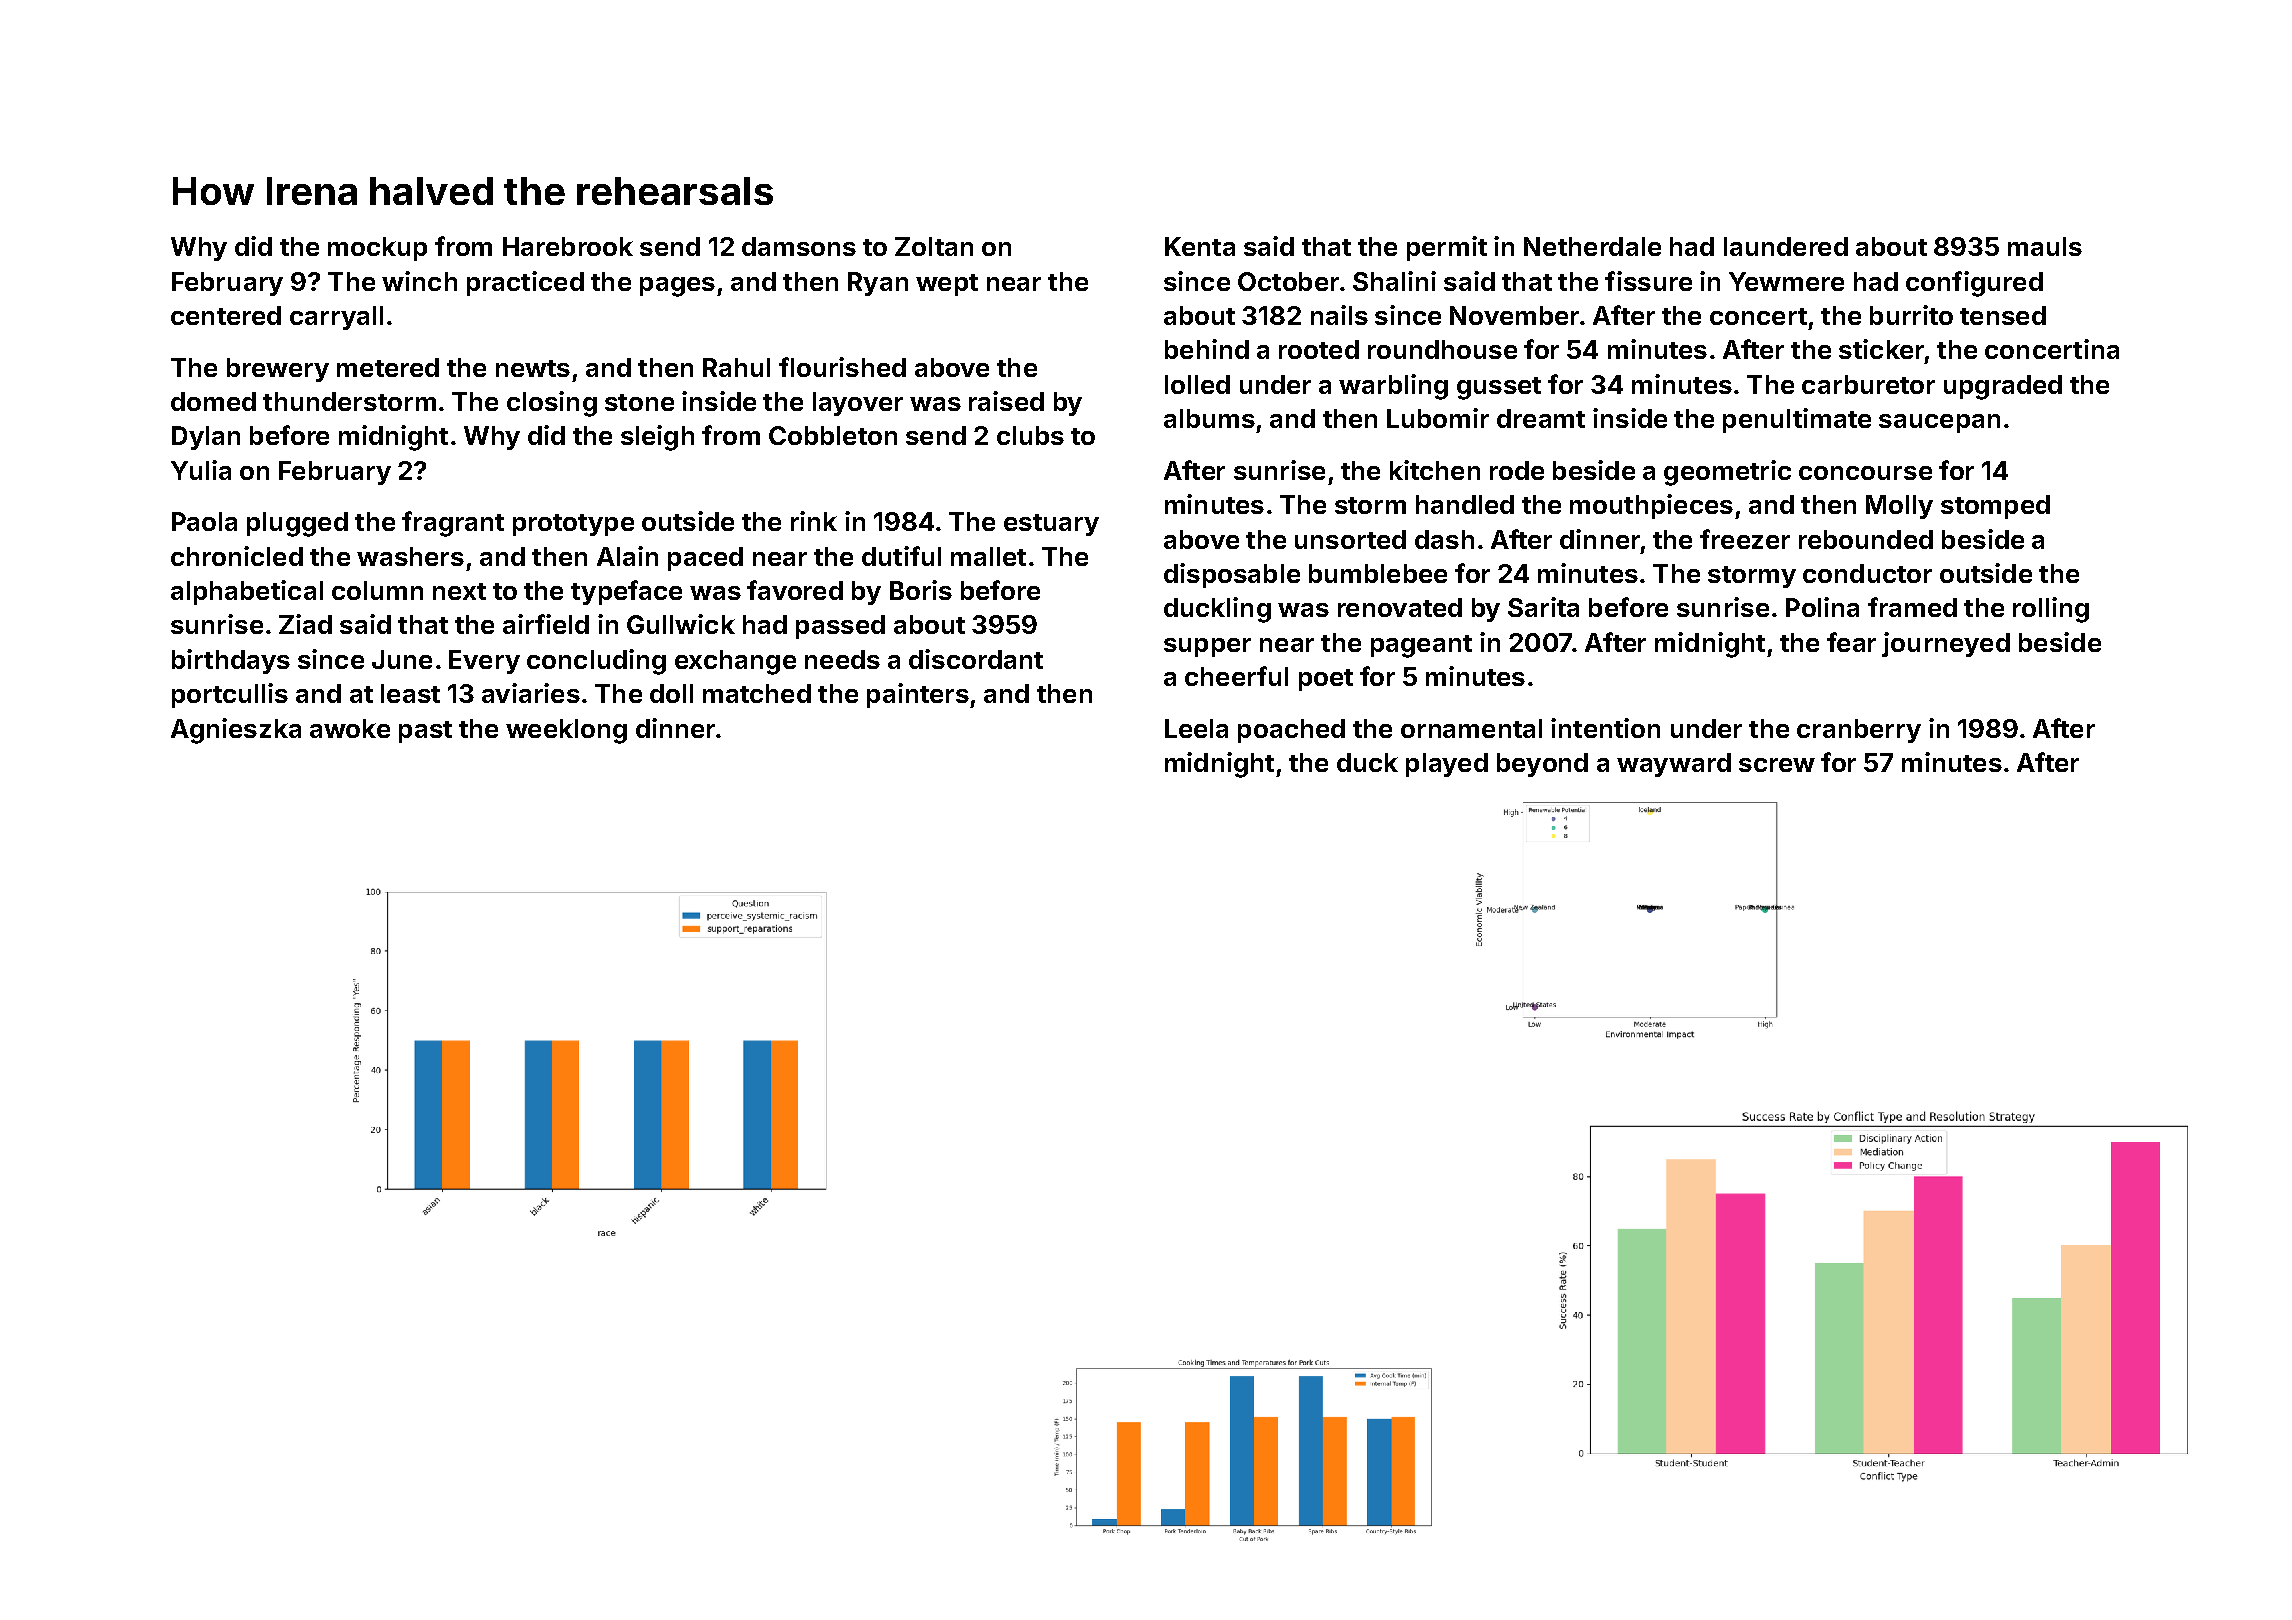  What do you see at coordinates (484, 662) in the document?
I see `Every` at bounding box center [484, 662].
